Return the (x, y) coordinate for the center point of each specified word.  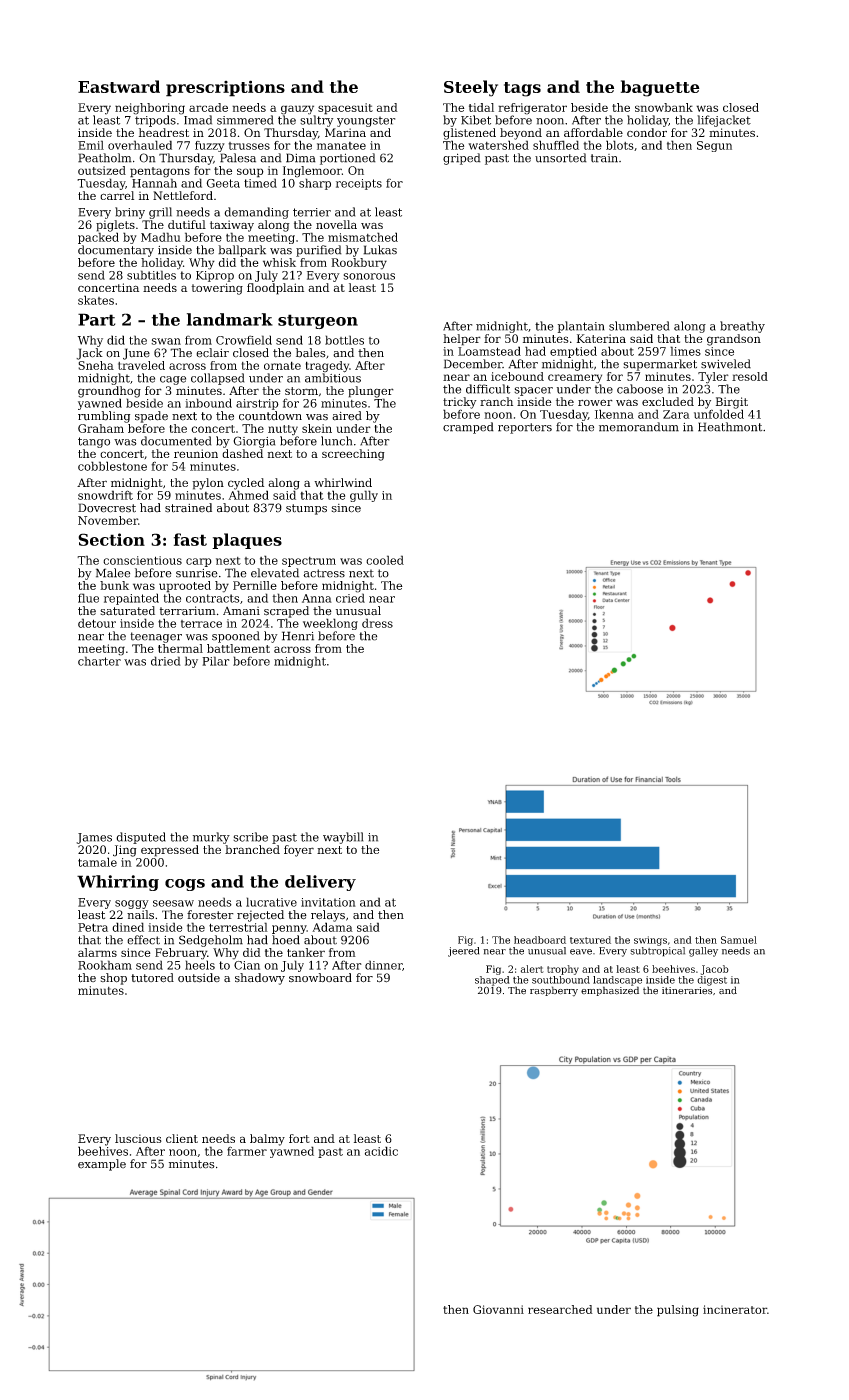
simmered (245, 120)
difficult (488, 389)
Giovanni (498, 1309)
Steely (471, 88)
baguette (660, 88)
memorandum (639, 427)
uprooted (185, 587)
